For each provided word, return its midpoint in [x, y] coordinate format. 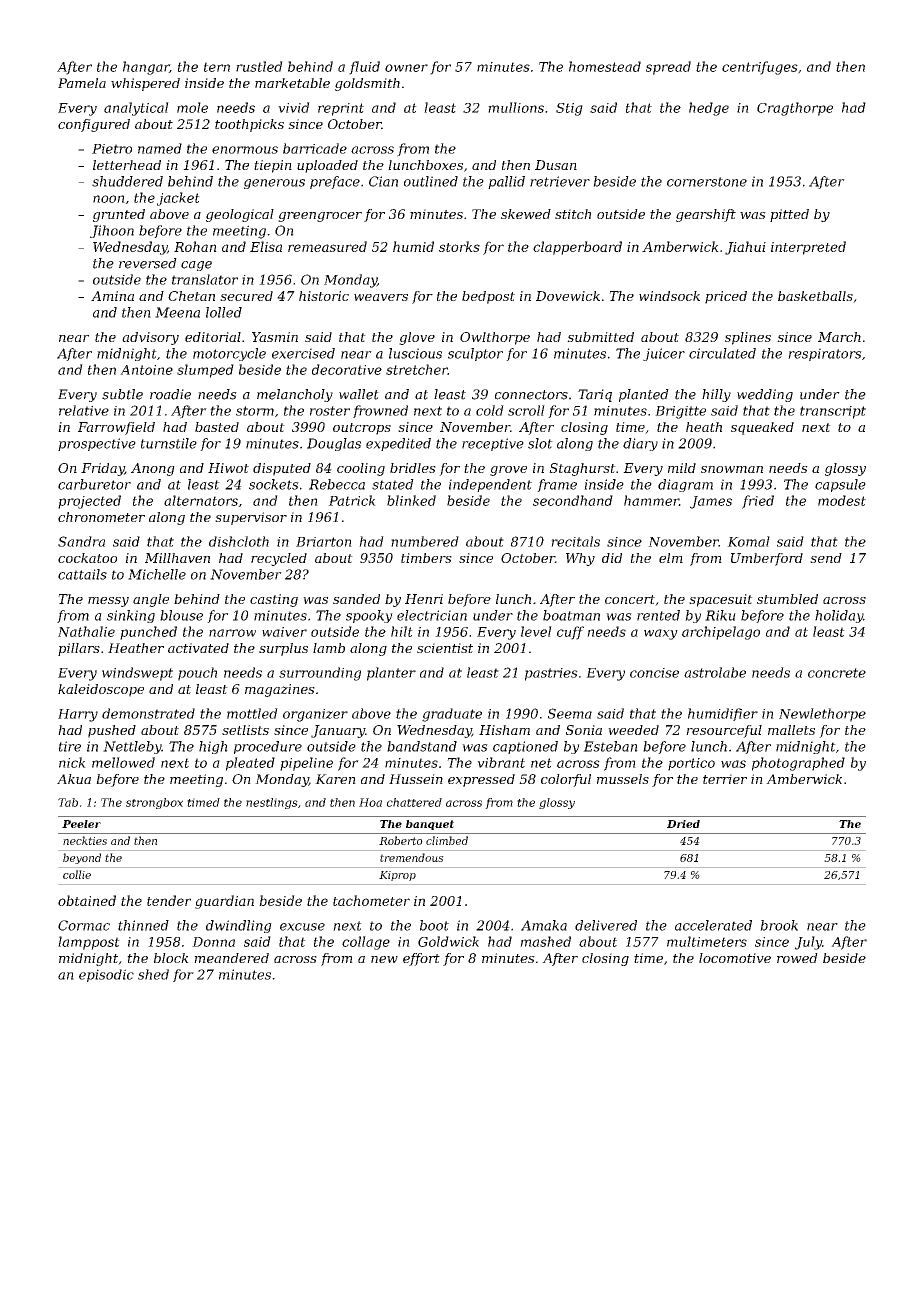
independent [490, 485]
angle [151, 600]
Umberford [767, 559]
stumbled [787, 599]
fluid [364, 68]
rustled [259, 66]
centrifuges [760, 68]
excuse [302, 927]
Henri [424, 599]
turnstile [169, 443]
